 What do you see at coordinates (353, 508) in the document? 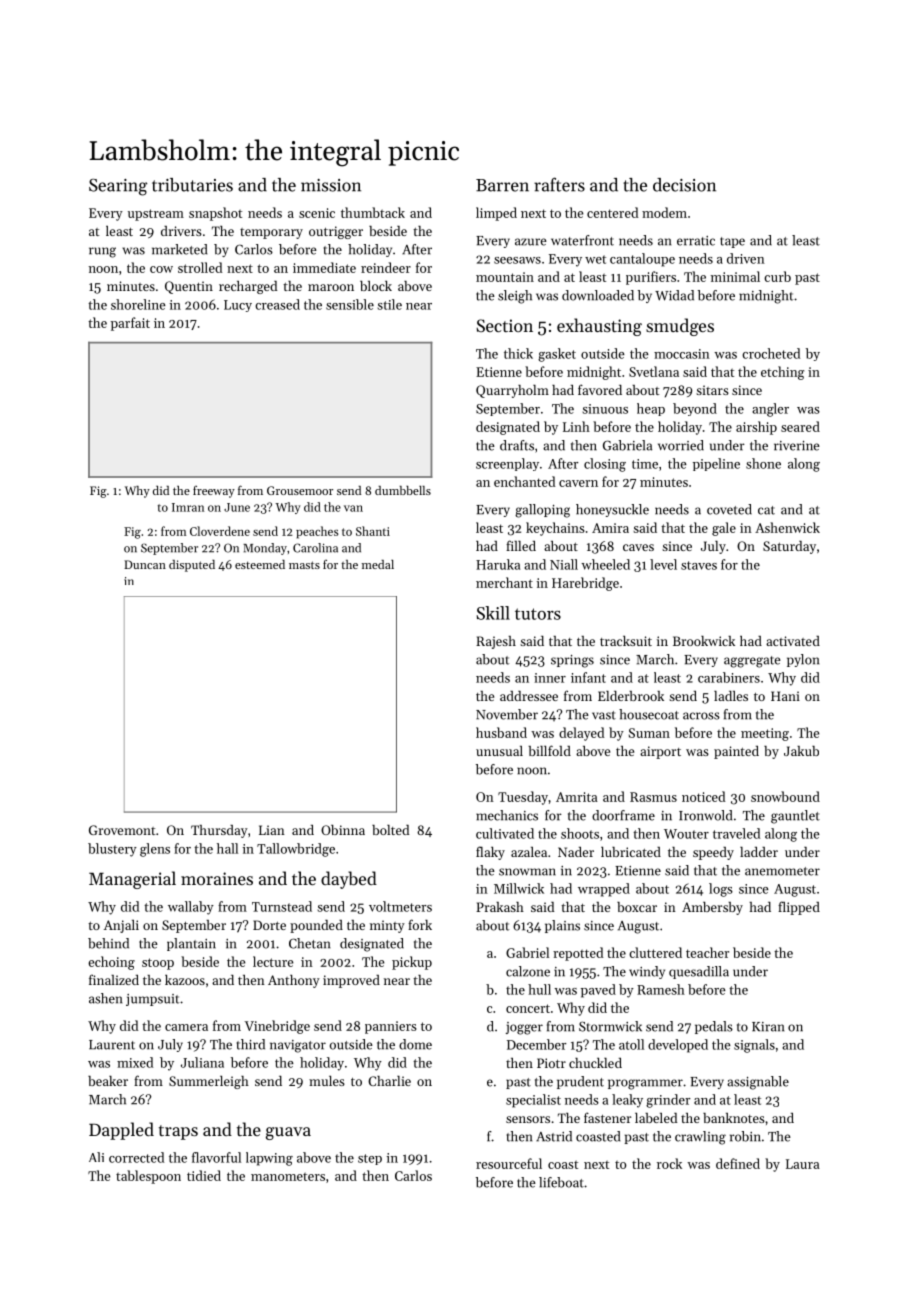
I see `van` at bounding box center [353, 508].
